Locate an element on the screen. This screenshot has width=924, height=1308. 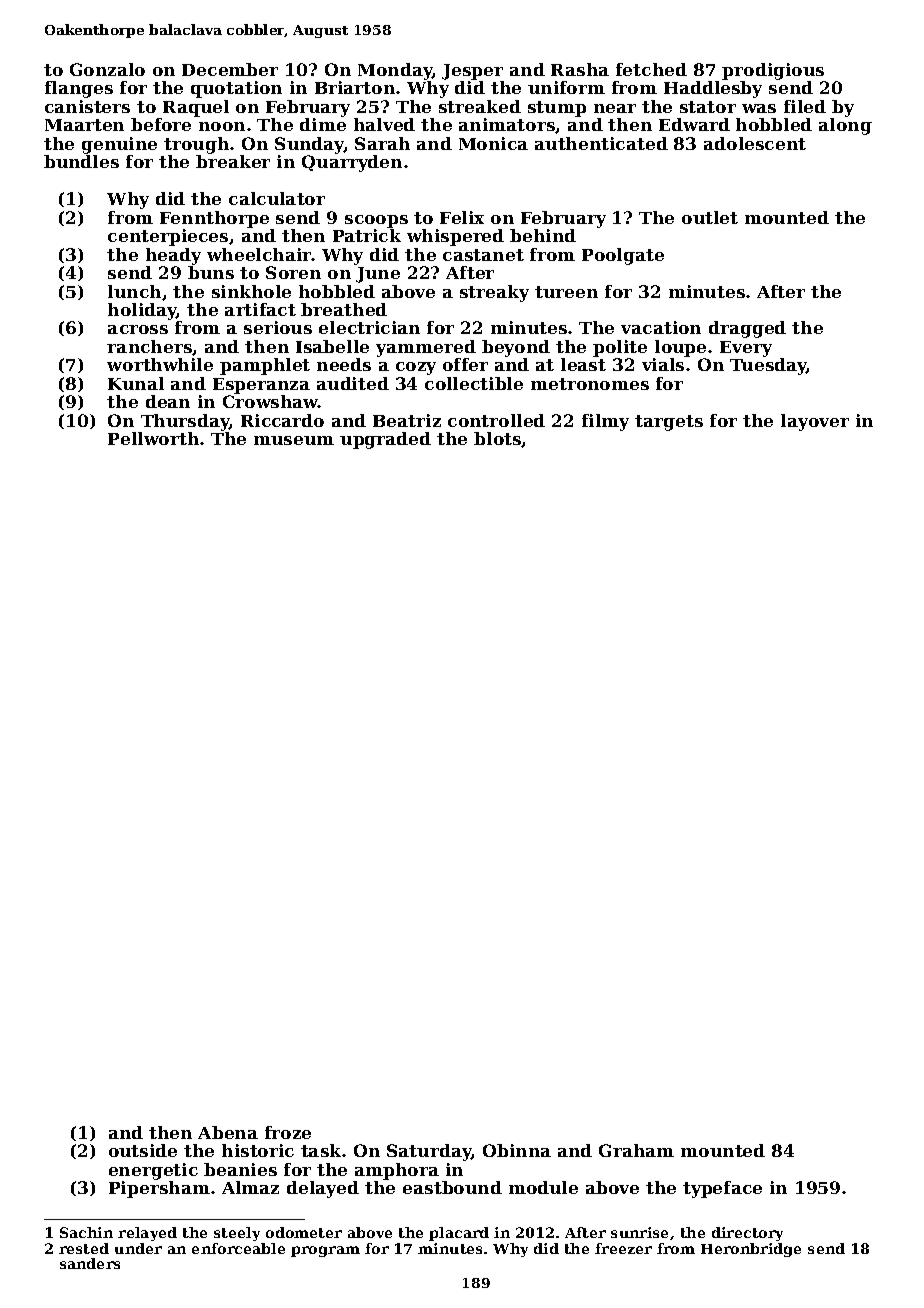
along is located at coordinates (845, 126).
